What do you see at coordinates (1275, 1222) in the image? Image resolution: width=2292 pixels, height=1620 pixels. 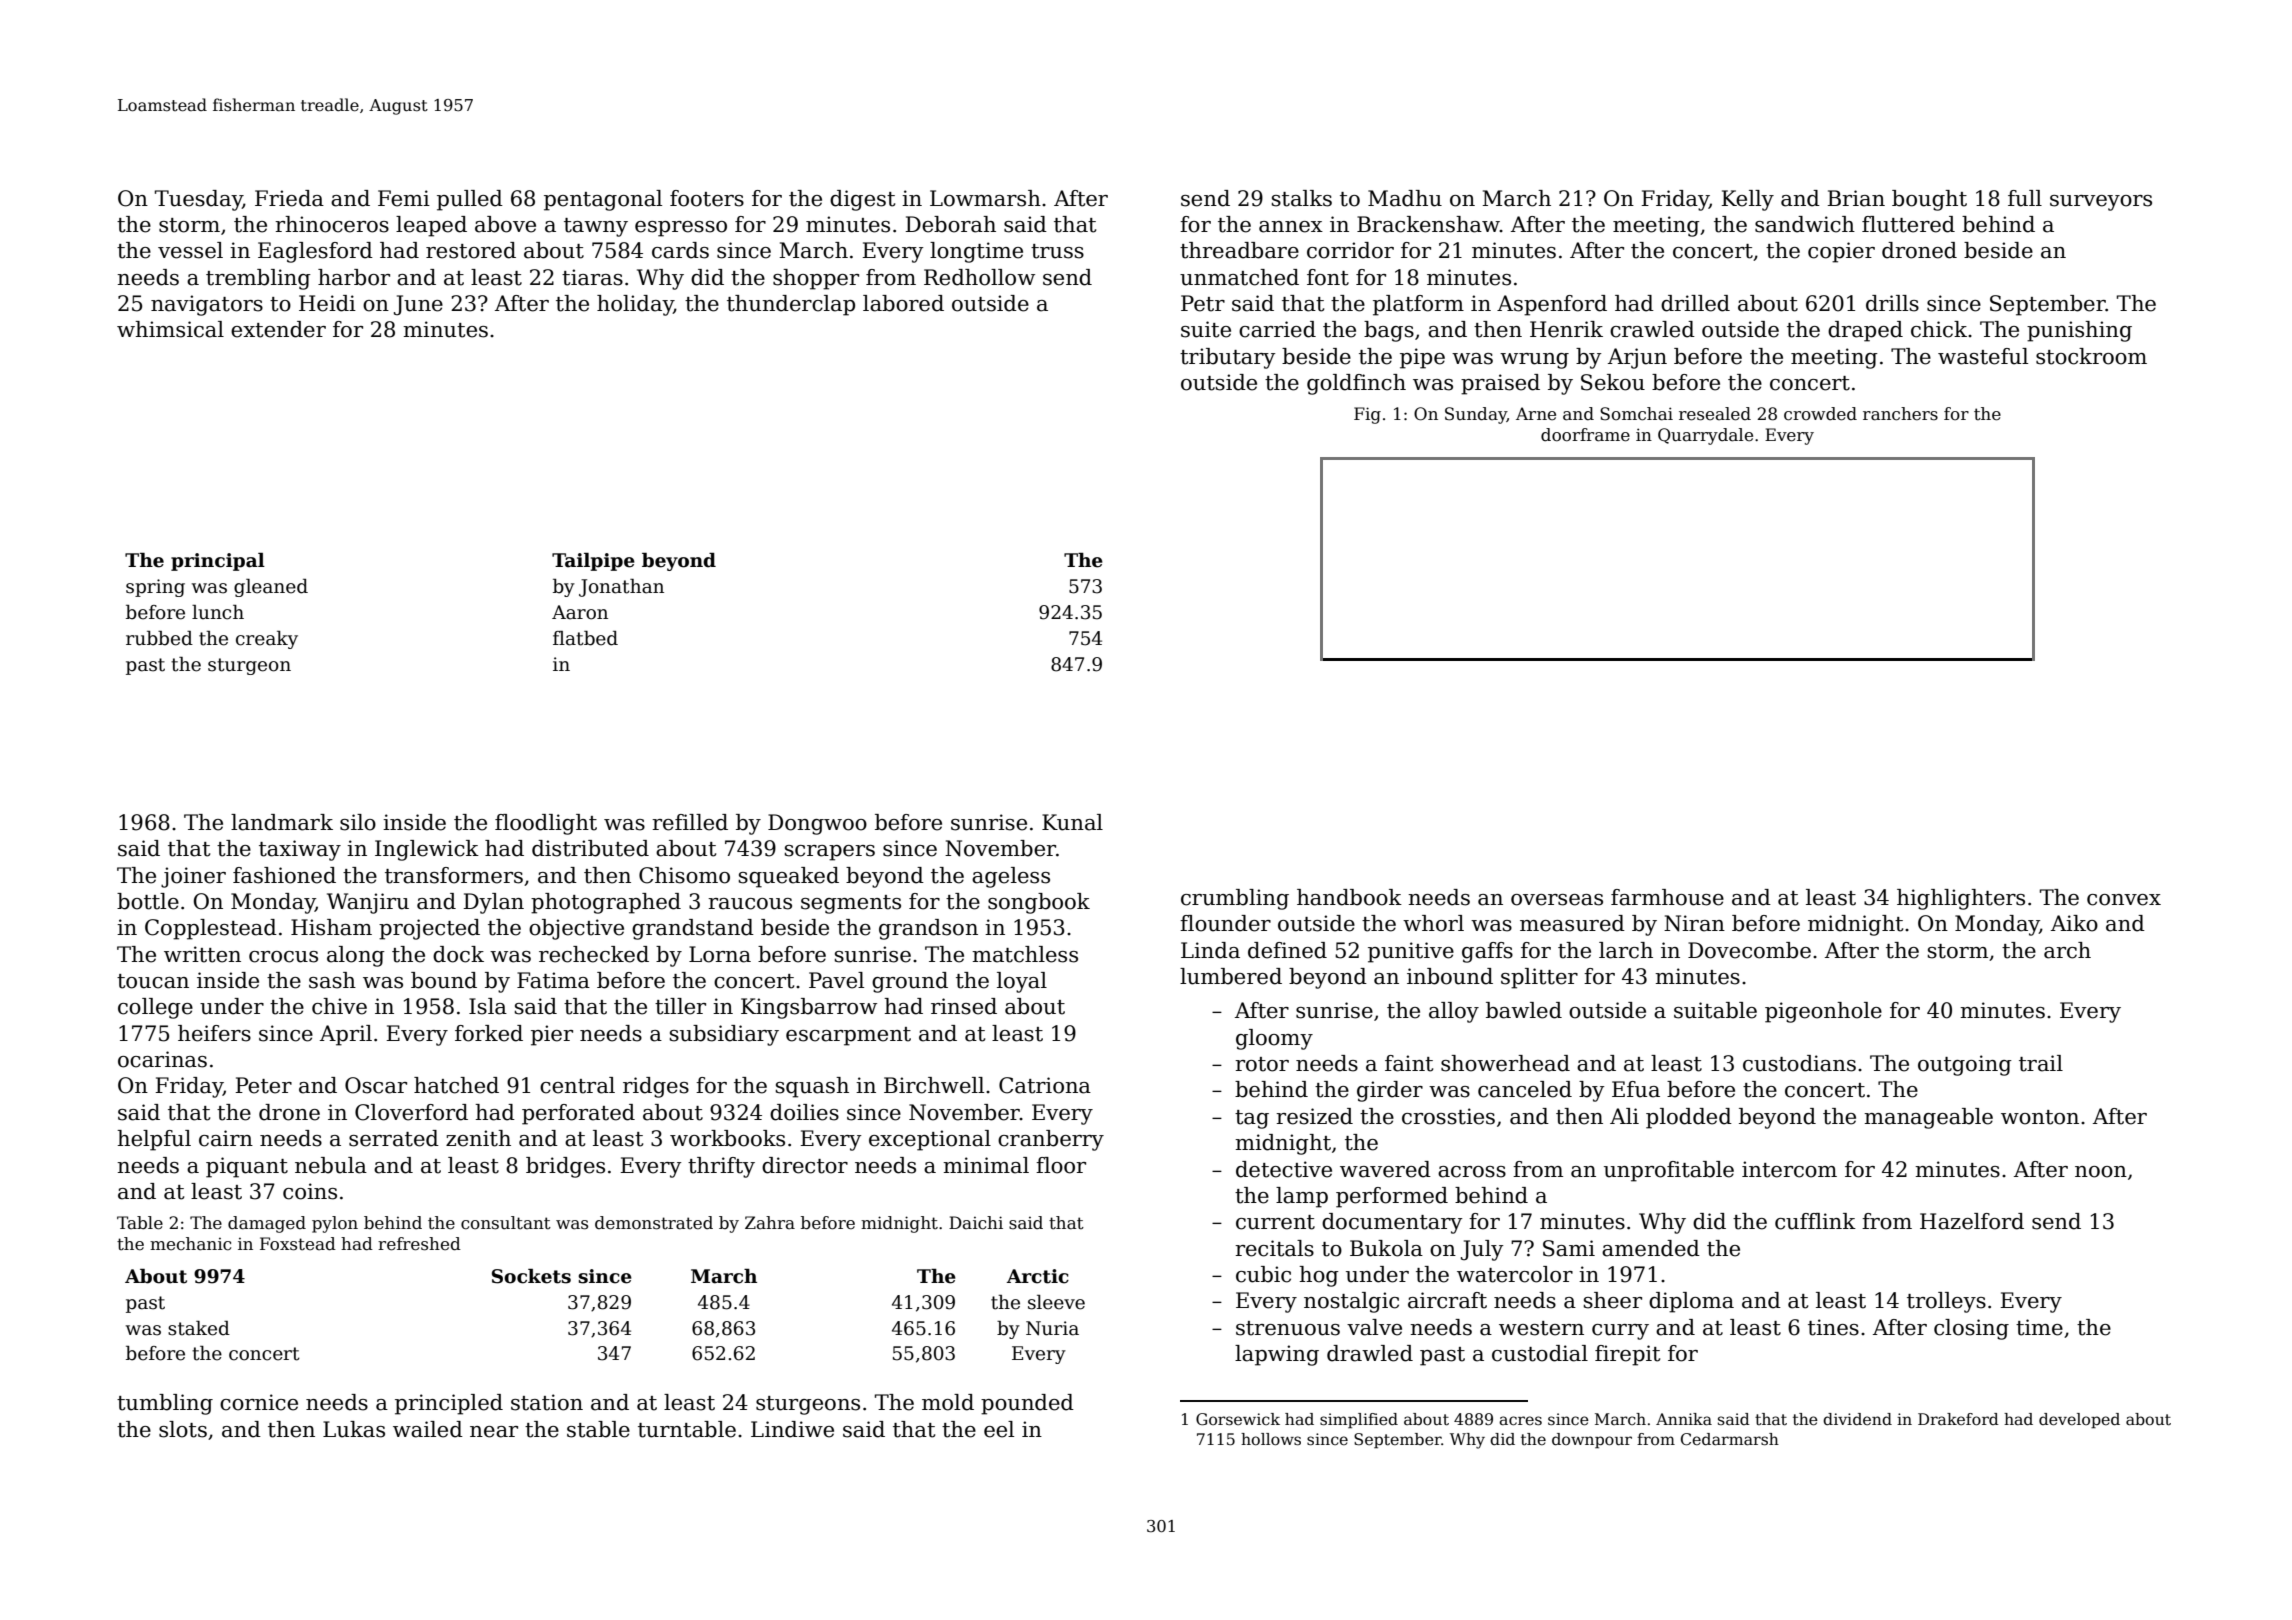 I see `current` at bounding box center [1275, 1222].
